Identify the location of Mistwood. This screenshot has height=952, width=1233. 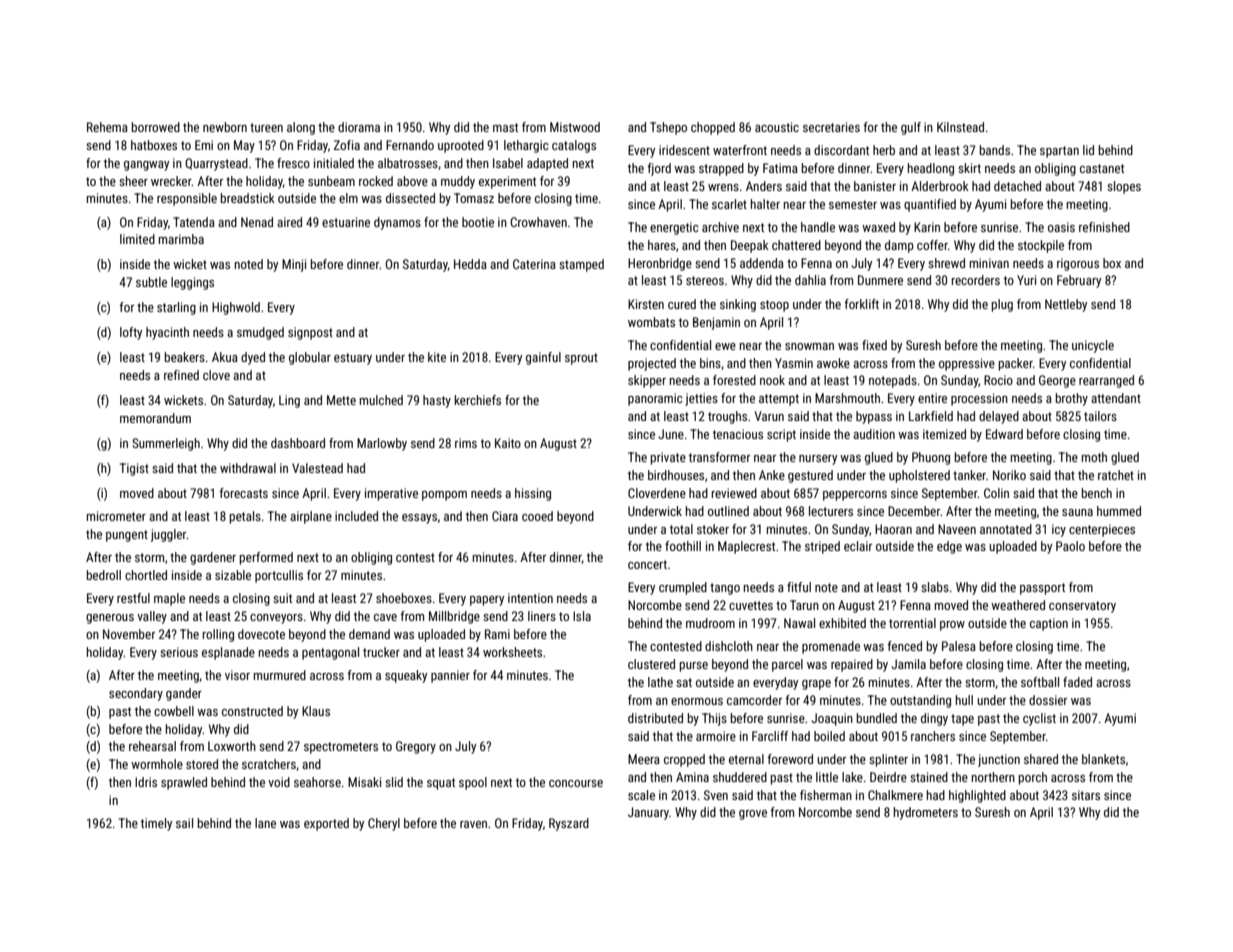
(575, 127).
